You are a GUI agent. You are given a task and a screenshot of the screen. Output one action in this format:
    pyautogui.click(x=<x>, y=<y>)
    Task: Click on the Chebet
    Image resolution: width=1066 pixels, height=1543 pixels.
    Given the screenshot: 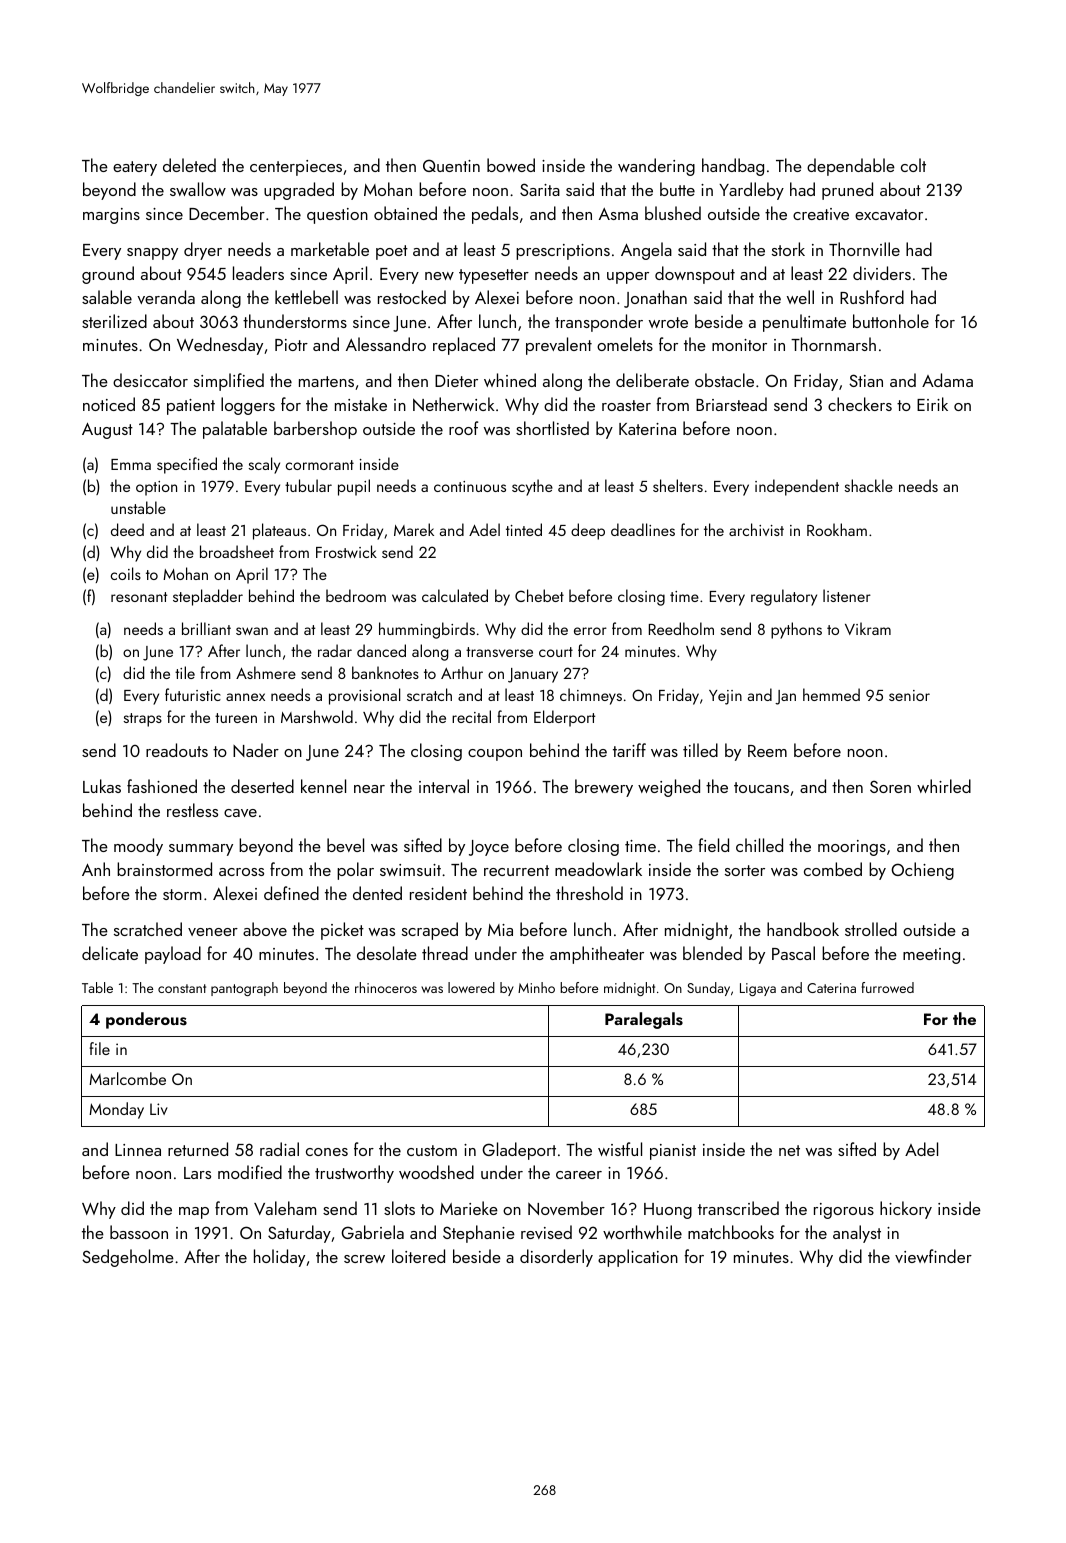 What is the action you would take?
    pyautogui.click(x=539, y=595)
